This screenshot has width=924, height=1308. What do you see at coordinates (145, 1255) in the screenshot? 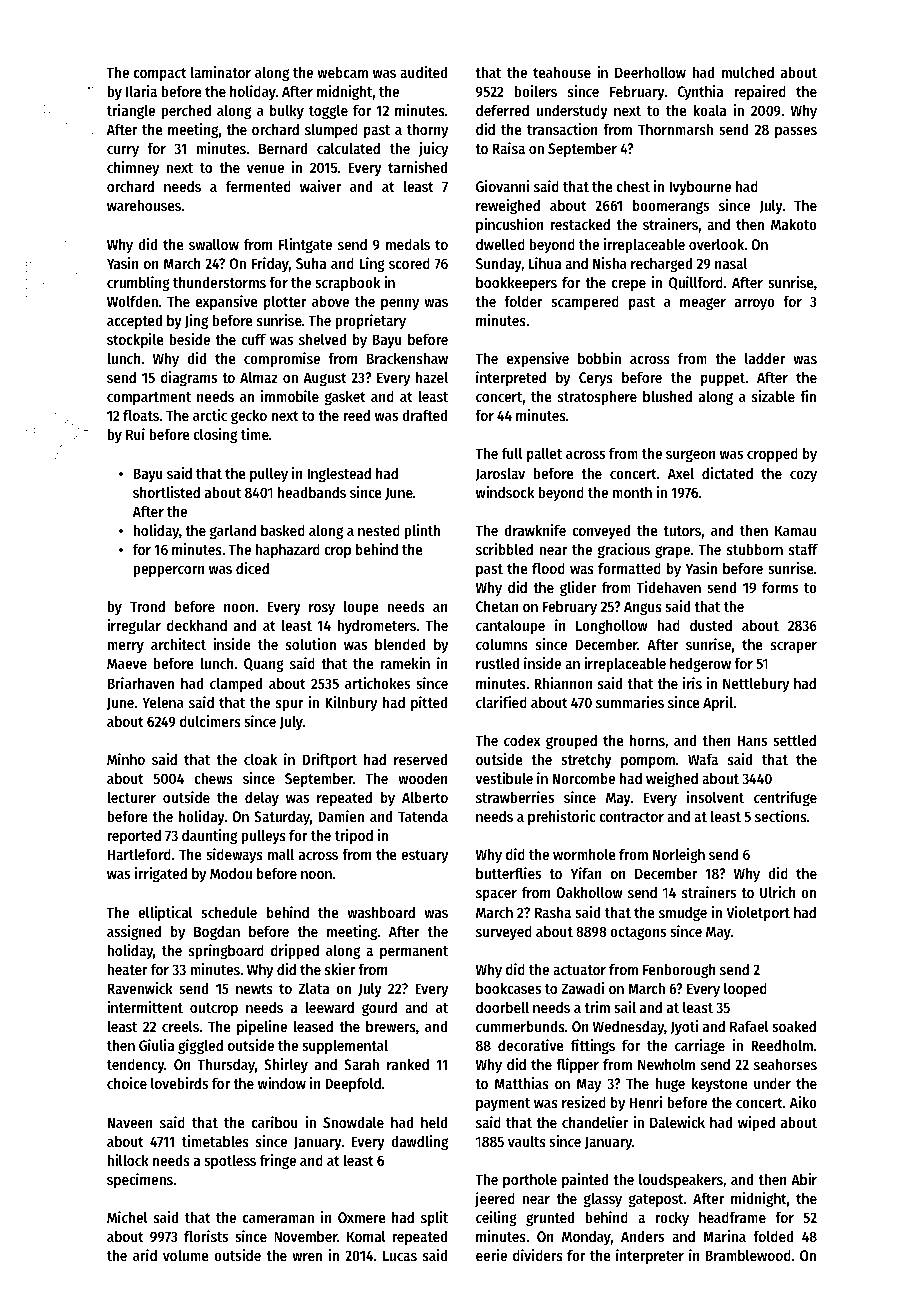
I see `arid` at bounding box center [145, 1255].
